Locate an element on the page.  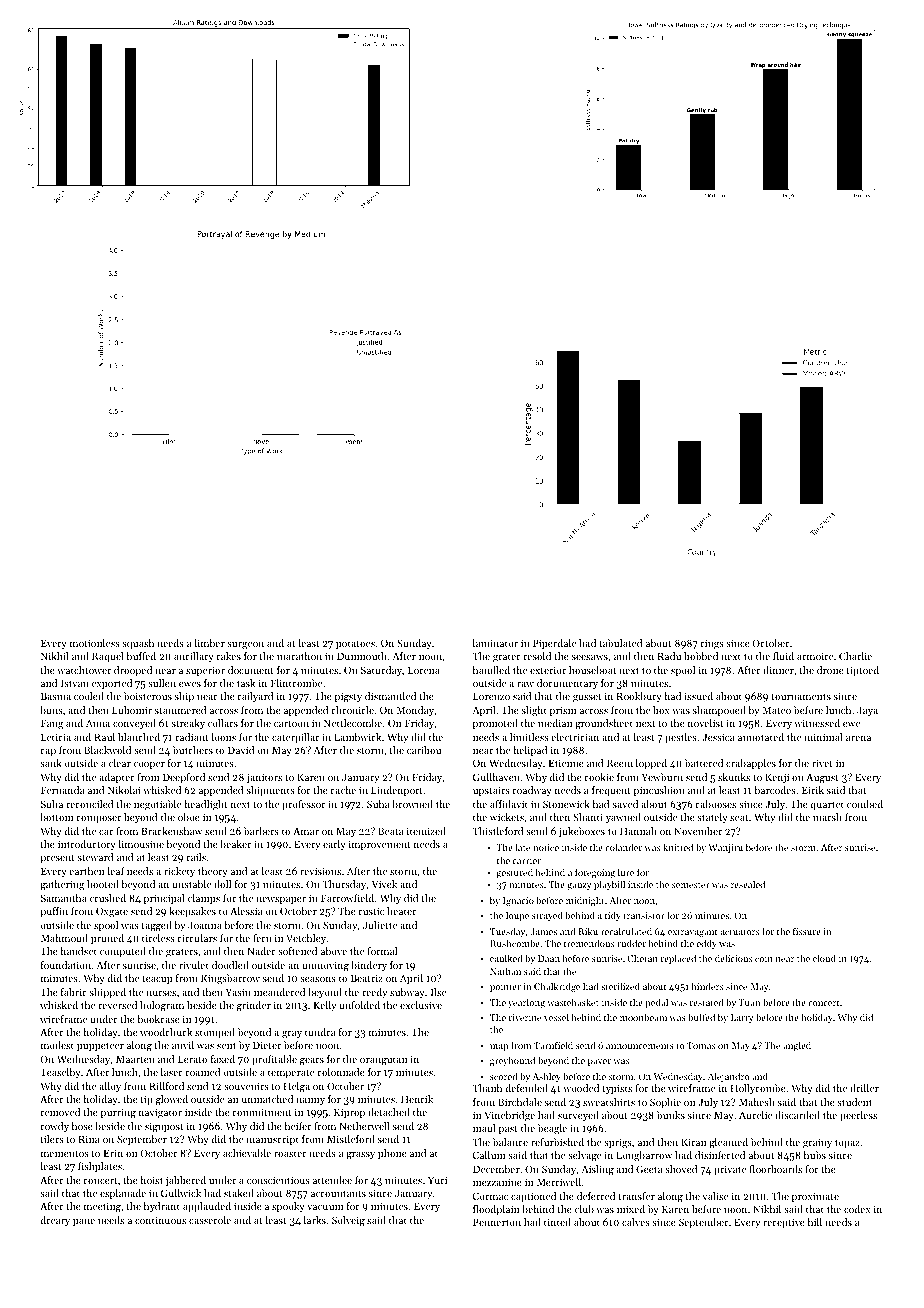
transistor is located at coordinates (644, 915).
